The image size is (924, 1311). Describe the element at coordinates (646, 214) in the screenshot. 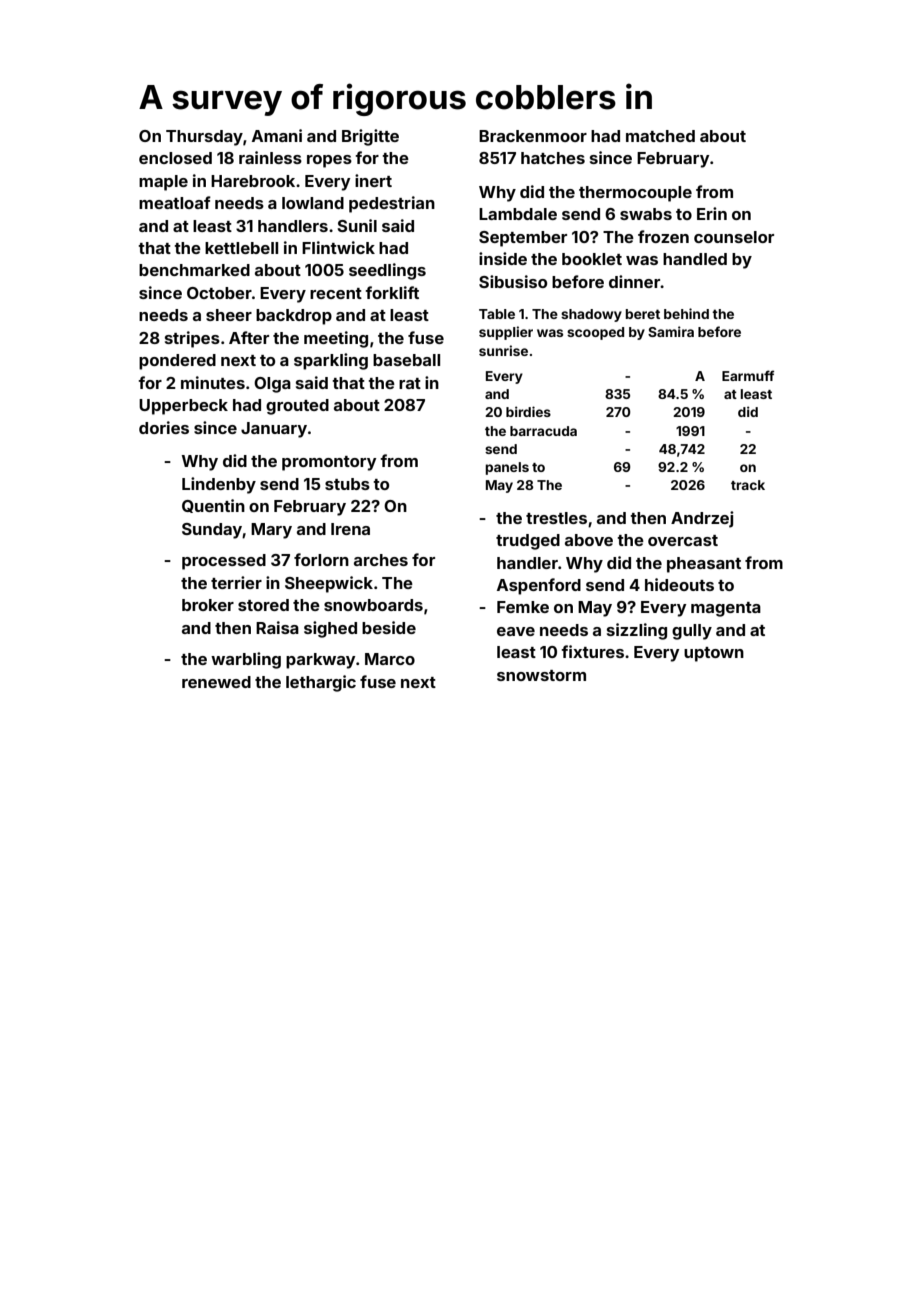

I see `swabs` at that location.
